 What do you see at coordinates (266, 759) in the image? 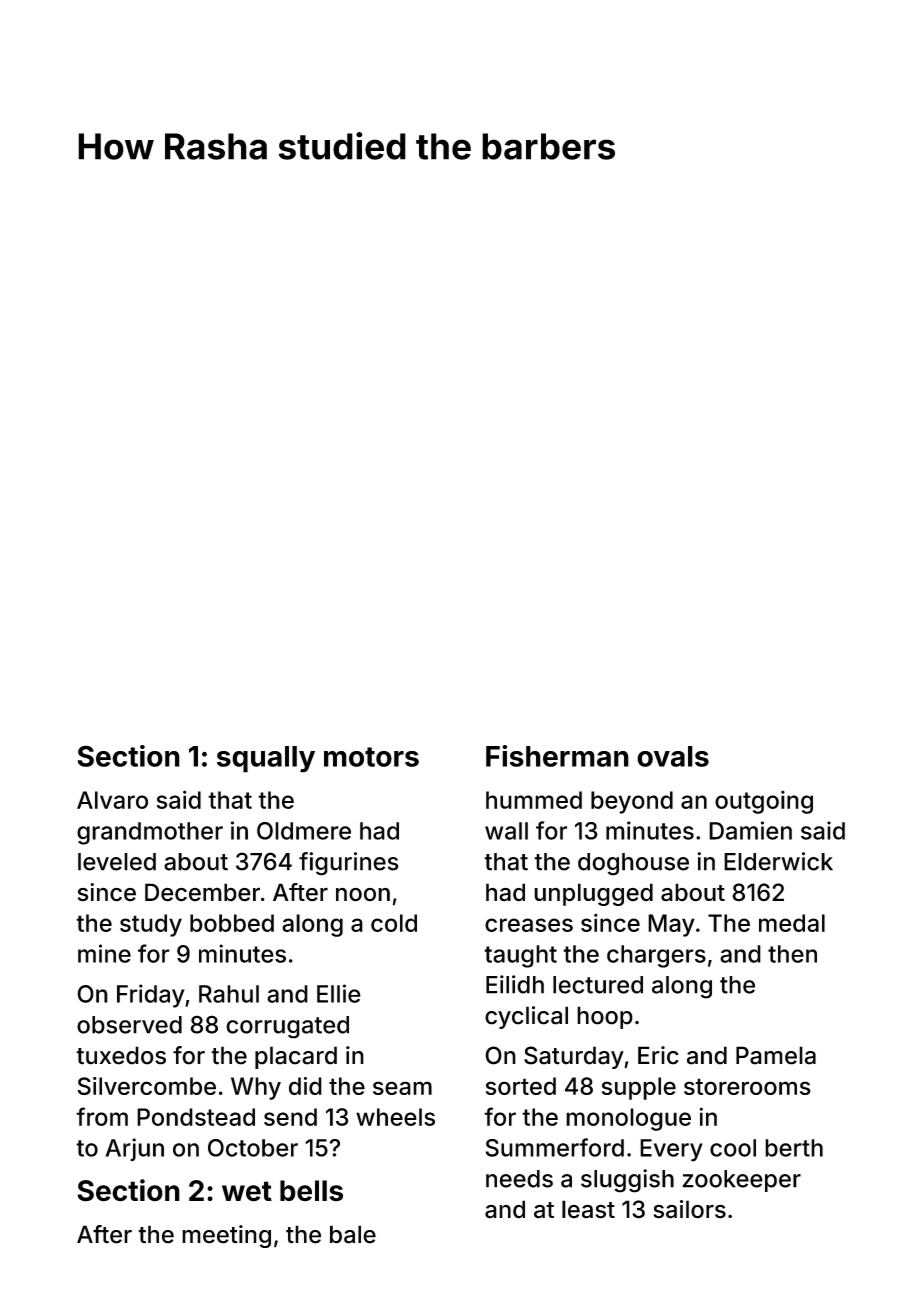
I see `squally` at bounding box center [266, 759].
